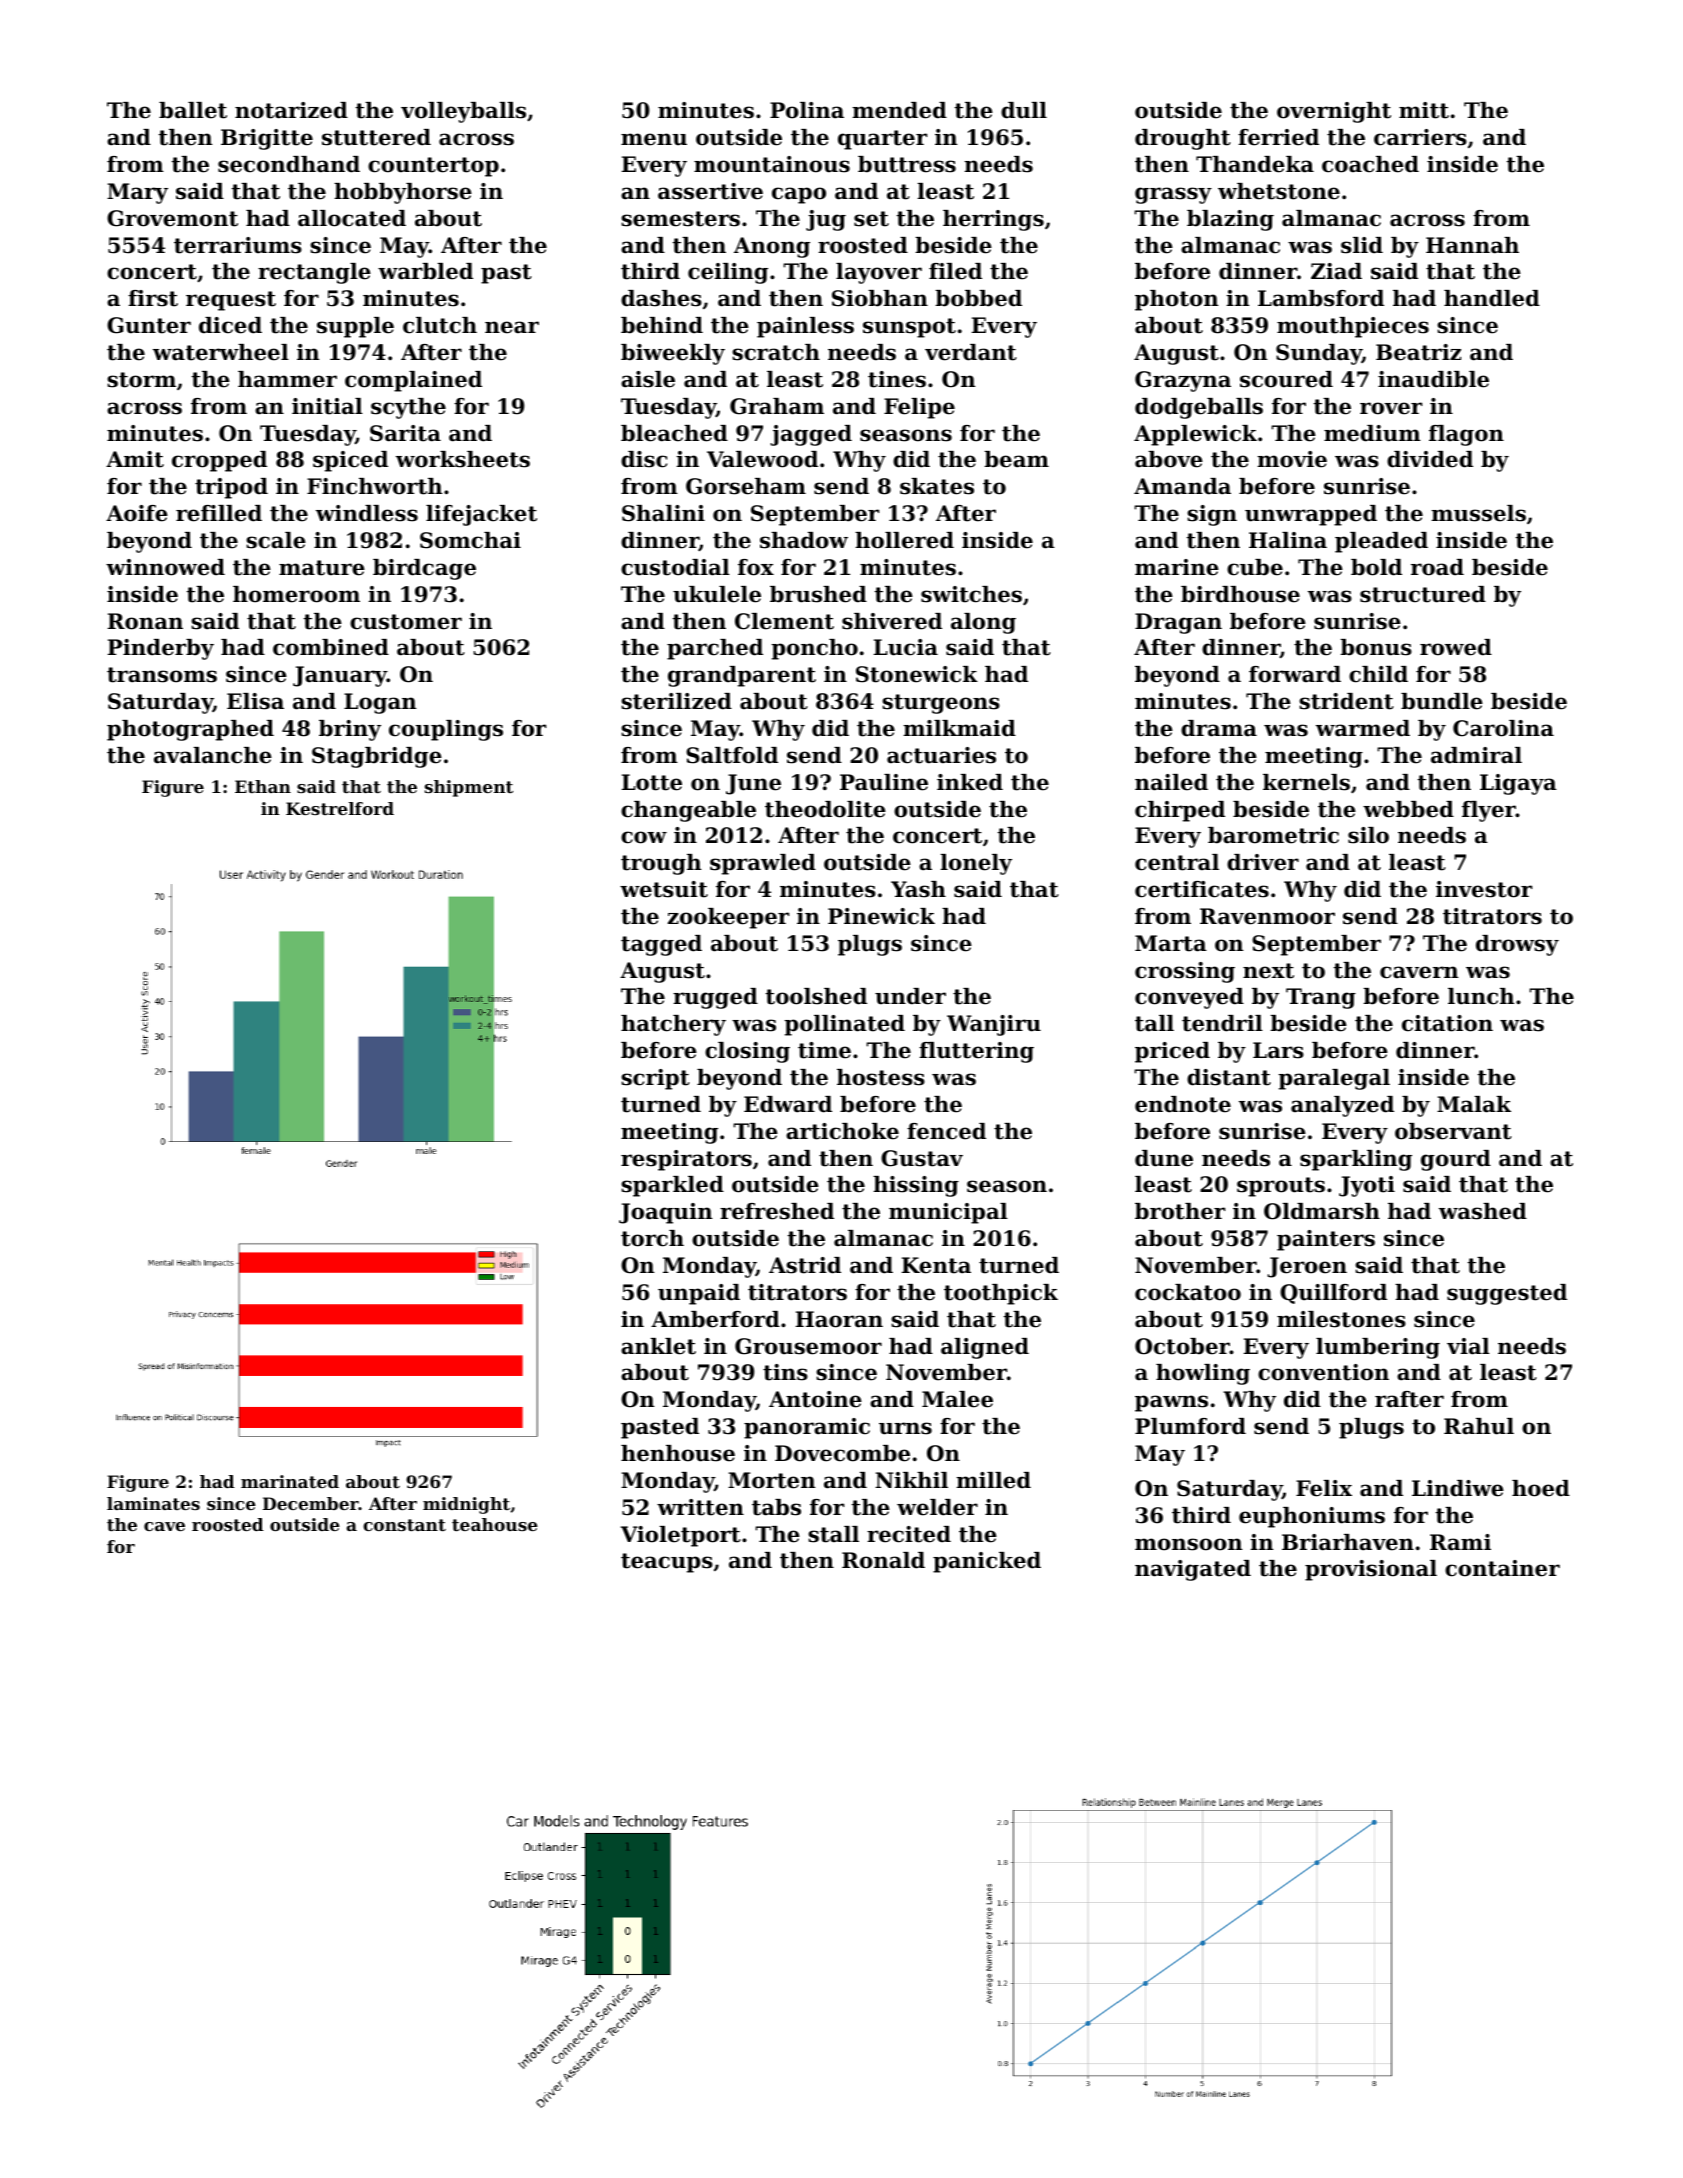 This screenshot has height=2178, width=1683. Describe the element at coordinates (1016, 459) in the screenshot. I see `beam` at that location.
